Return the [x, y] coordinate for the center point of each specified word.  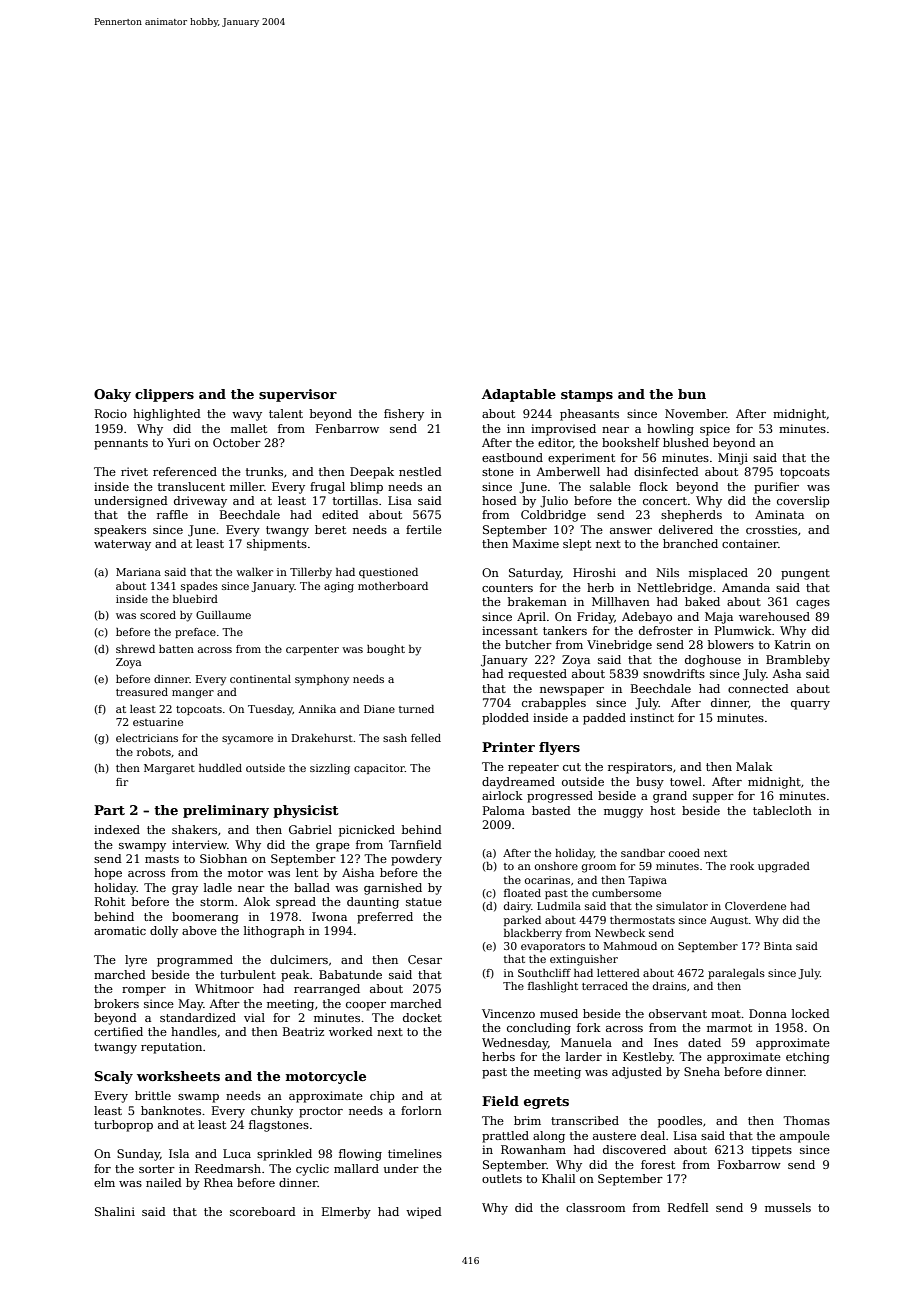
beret [330, 529]
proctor [321, 1112]
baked [702, 601]
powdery [416, 860]
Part [109, 810]
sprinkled [284, 1155]
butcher [528, 644]
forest [658, 1164]
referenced [185, 471]
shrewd [135, 649]
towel [686, 781]
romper [144, 991]
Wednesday [515, 1044]
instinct [652, 717]
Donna [768, 1013]
